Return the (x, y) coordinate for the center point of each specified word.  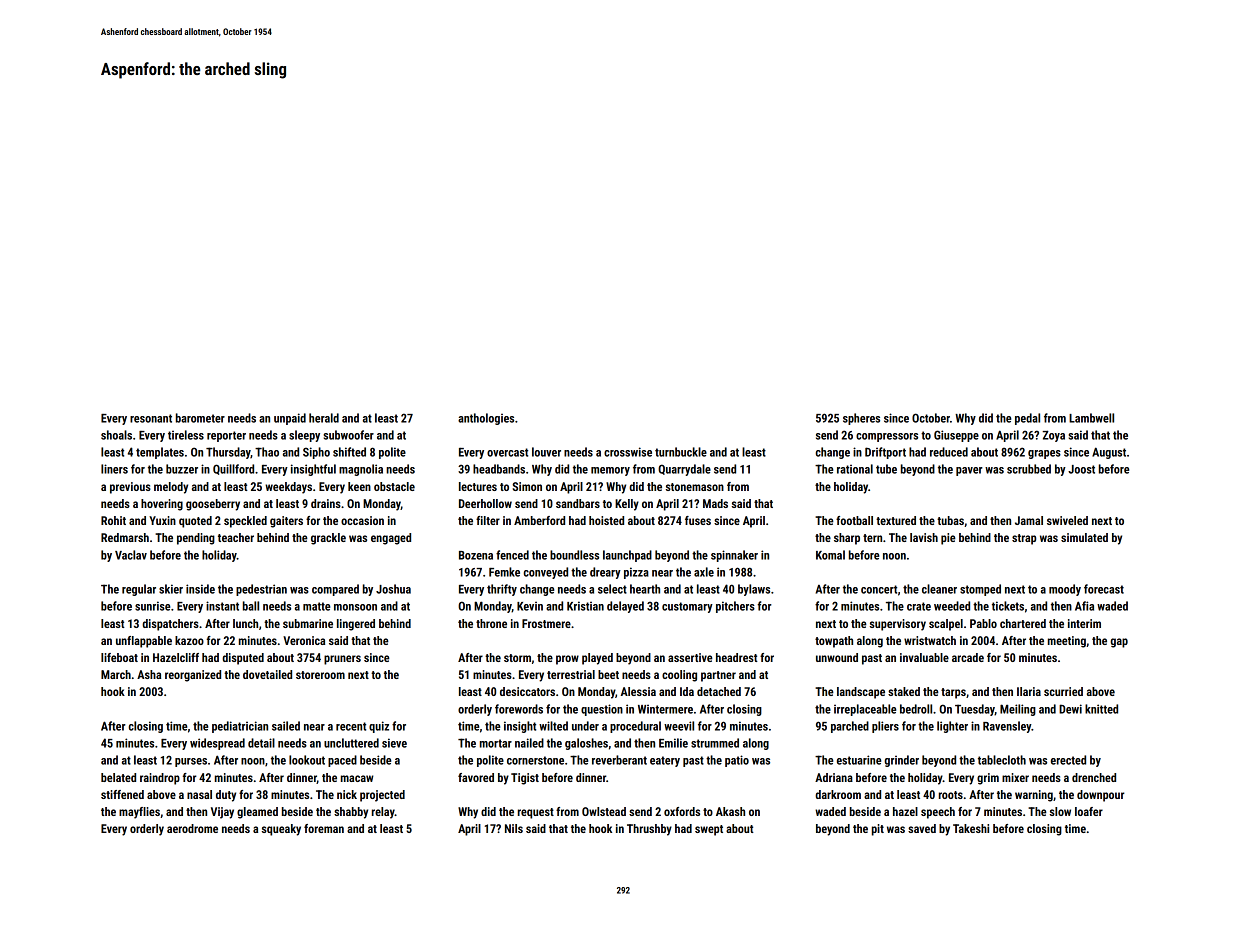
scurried (1063, 691)
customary (687, 607)
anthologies (486, 419)
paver (969, 471)
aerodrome (192, 828)
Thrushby (649, 830)
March (116, 674)
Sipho (316, 453)
